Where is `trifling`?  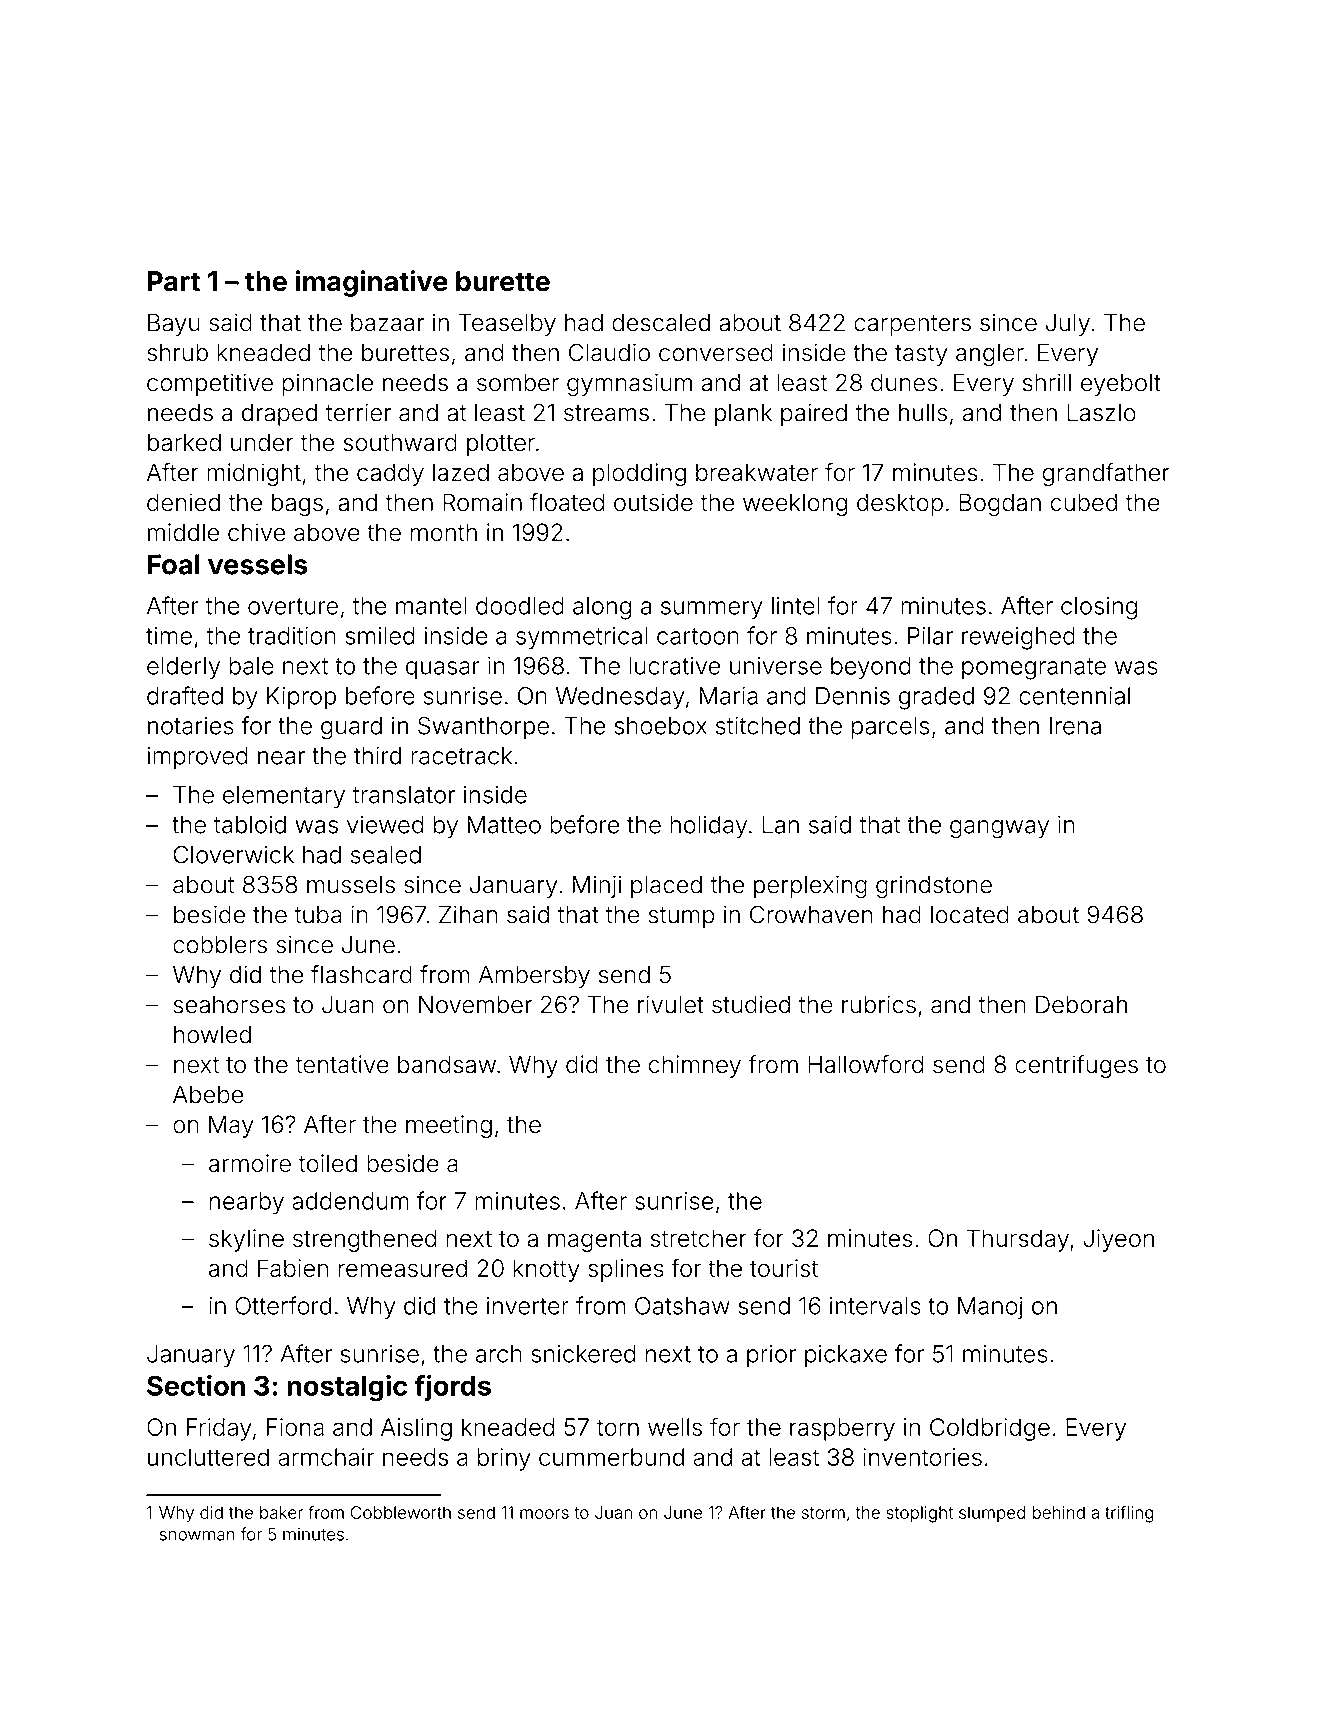
trifling is located at coordinates (1129, 1514).
